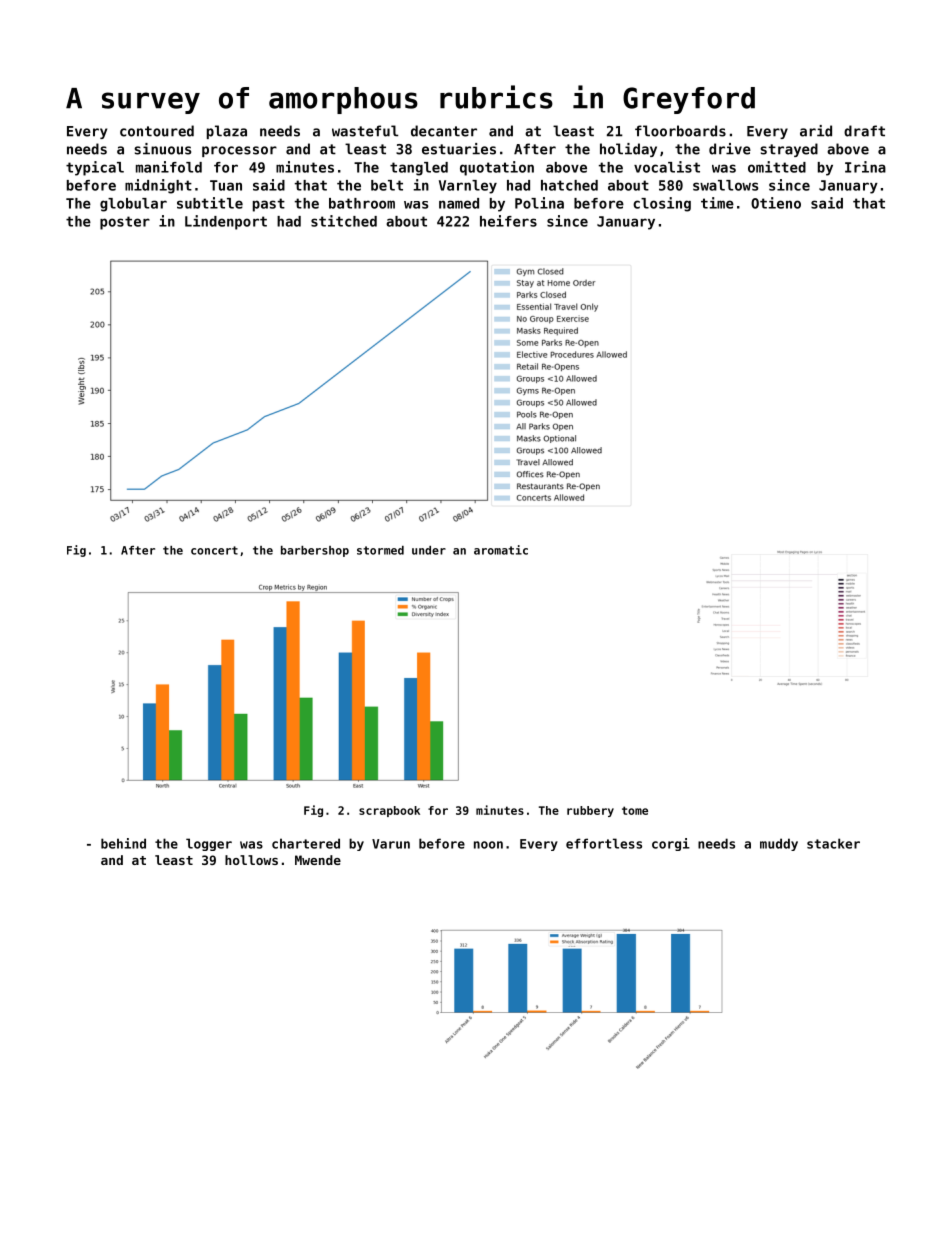  What do you see at coordinates (419, 169) in the screenshot?
I see `tangled` at bounding box center [419, 169].
